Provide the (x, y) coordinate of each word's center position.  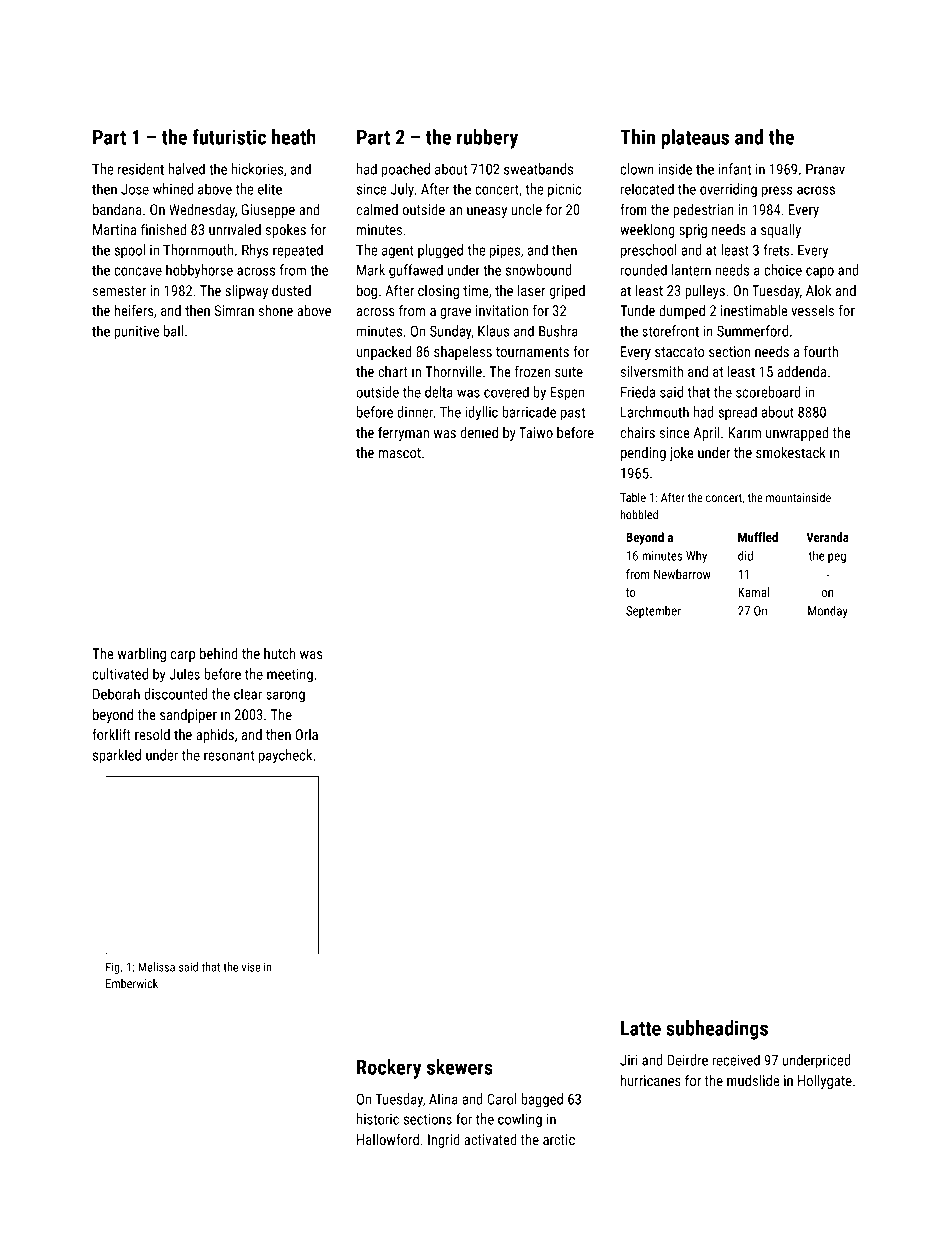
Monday (828, 612)
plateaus (695, 139)
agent (397, 252)
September (653, 612)
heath (294, 137)
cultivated (120, 674)
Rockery (389, 1069)
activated (490, 1139)
